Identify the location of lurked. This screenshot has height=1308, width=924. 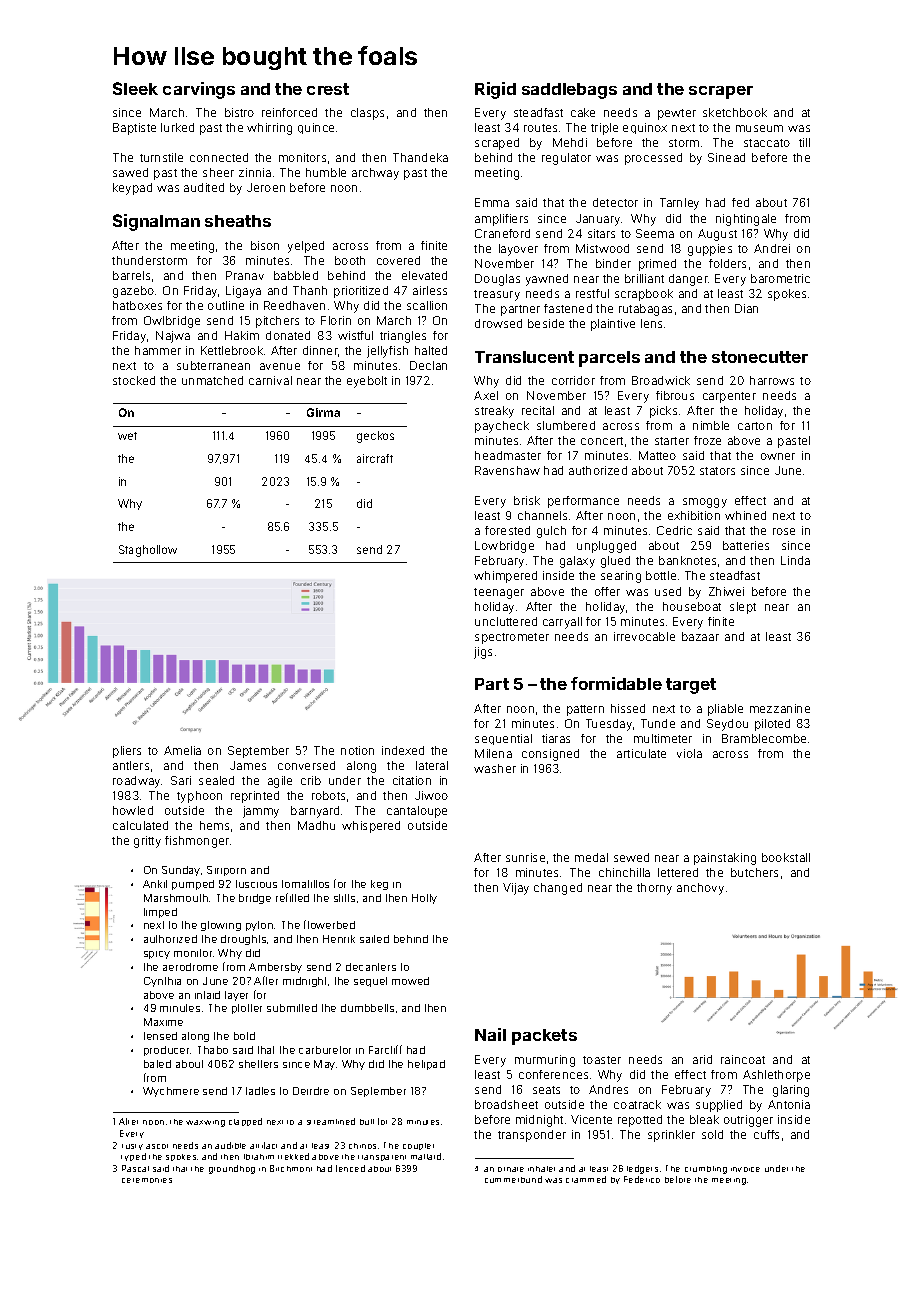
(177, 127).
